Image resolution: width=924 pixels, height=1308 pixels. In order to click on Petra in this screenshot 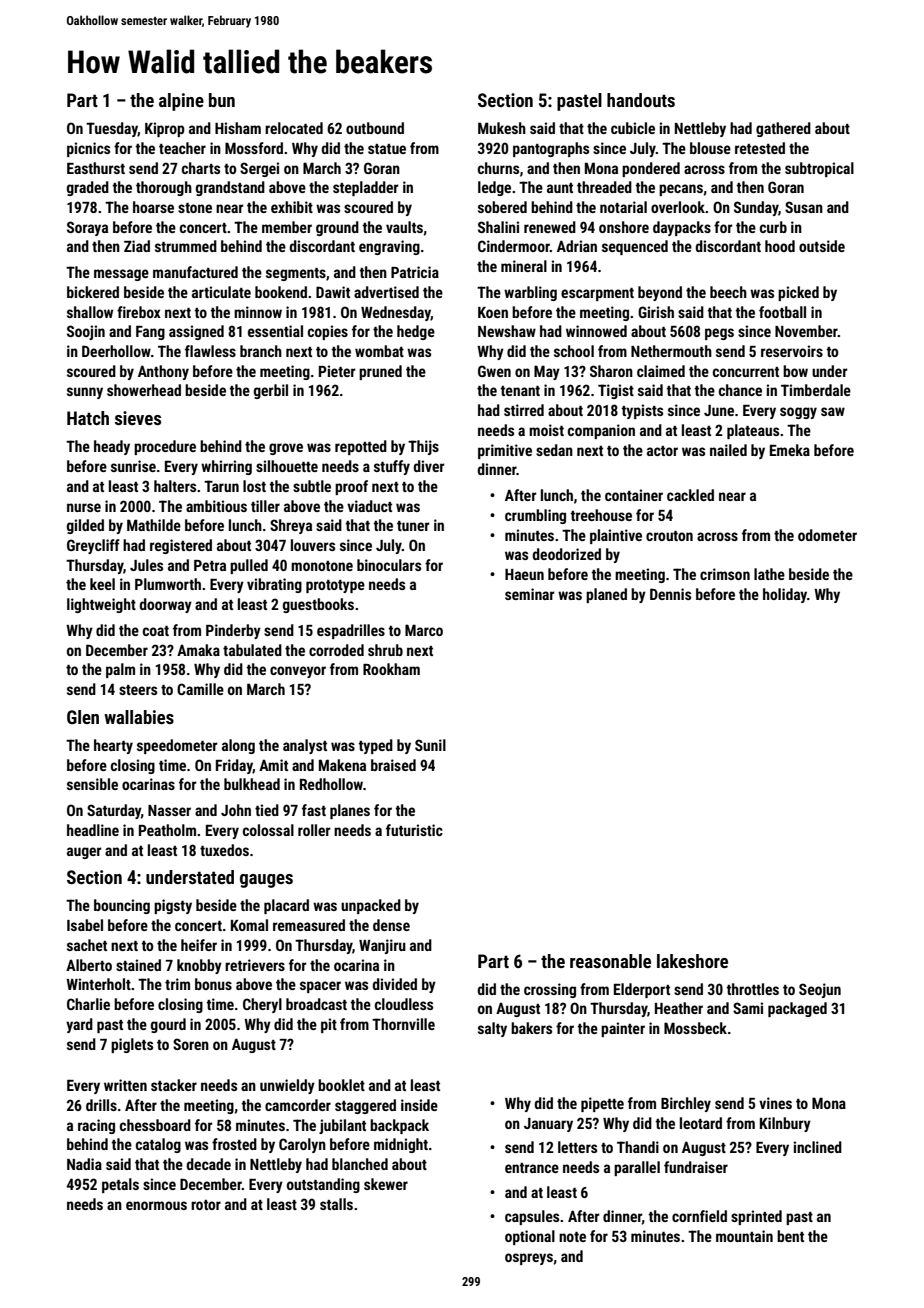, I will do `click(210, 565)`.
